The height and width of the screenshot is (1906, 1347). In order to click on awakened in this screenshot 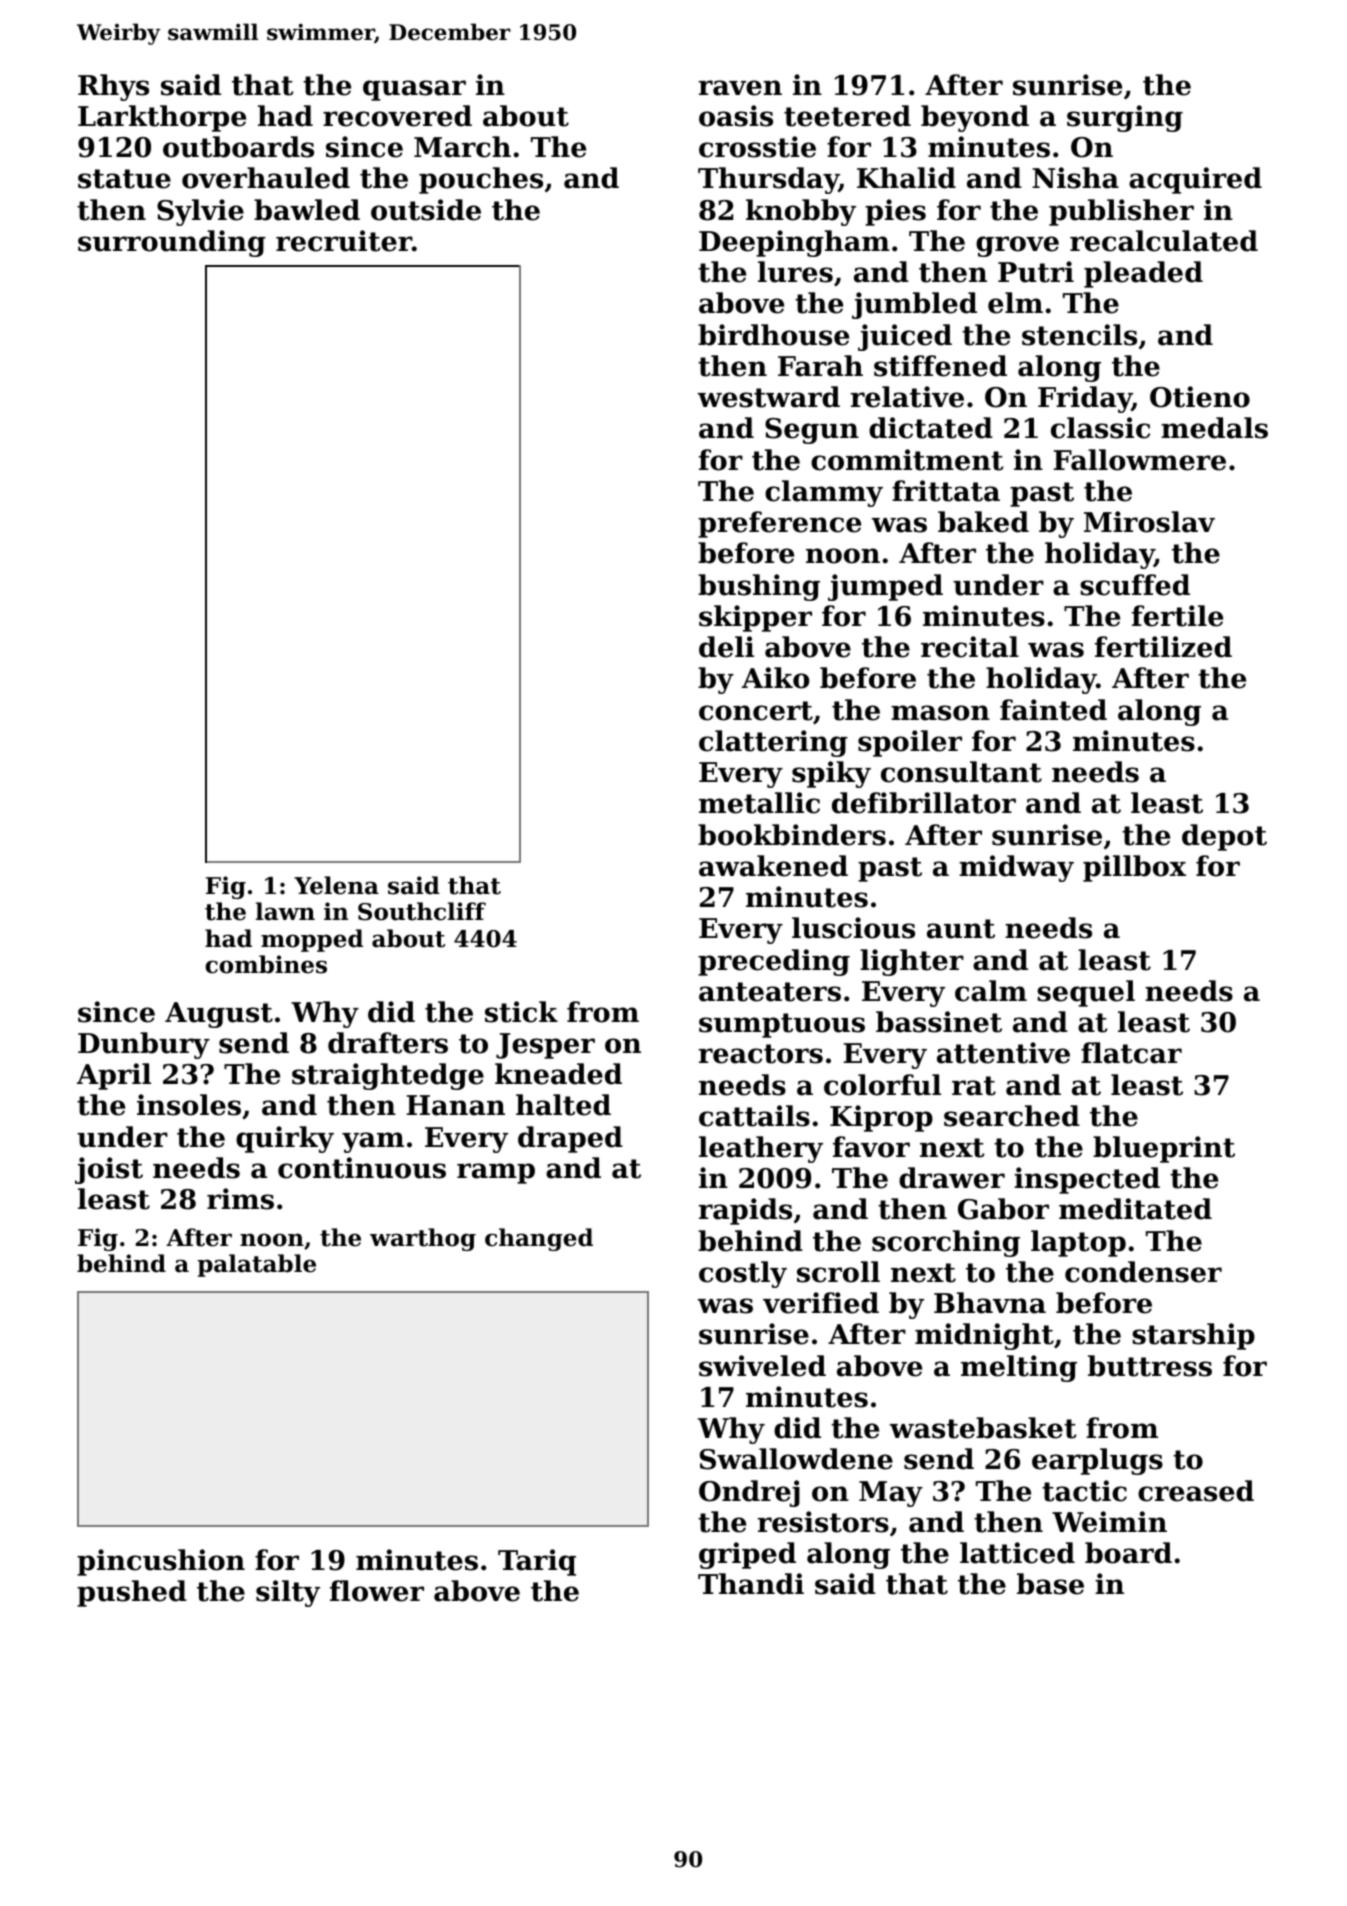, I will do `click(773, 866)`.
